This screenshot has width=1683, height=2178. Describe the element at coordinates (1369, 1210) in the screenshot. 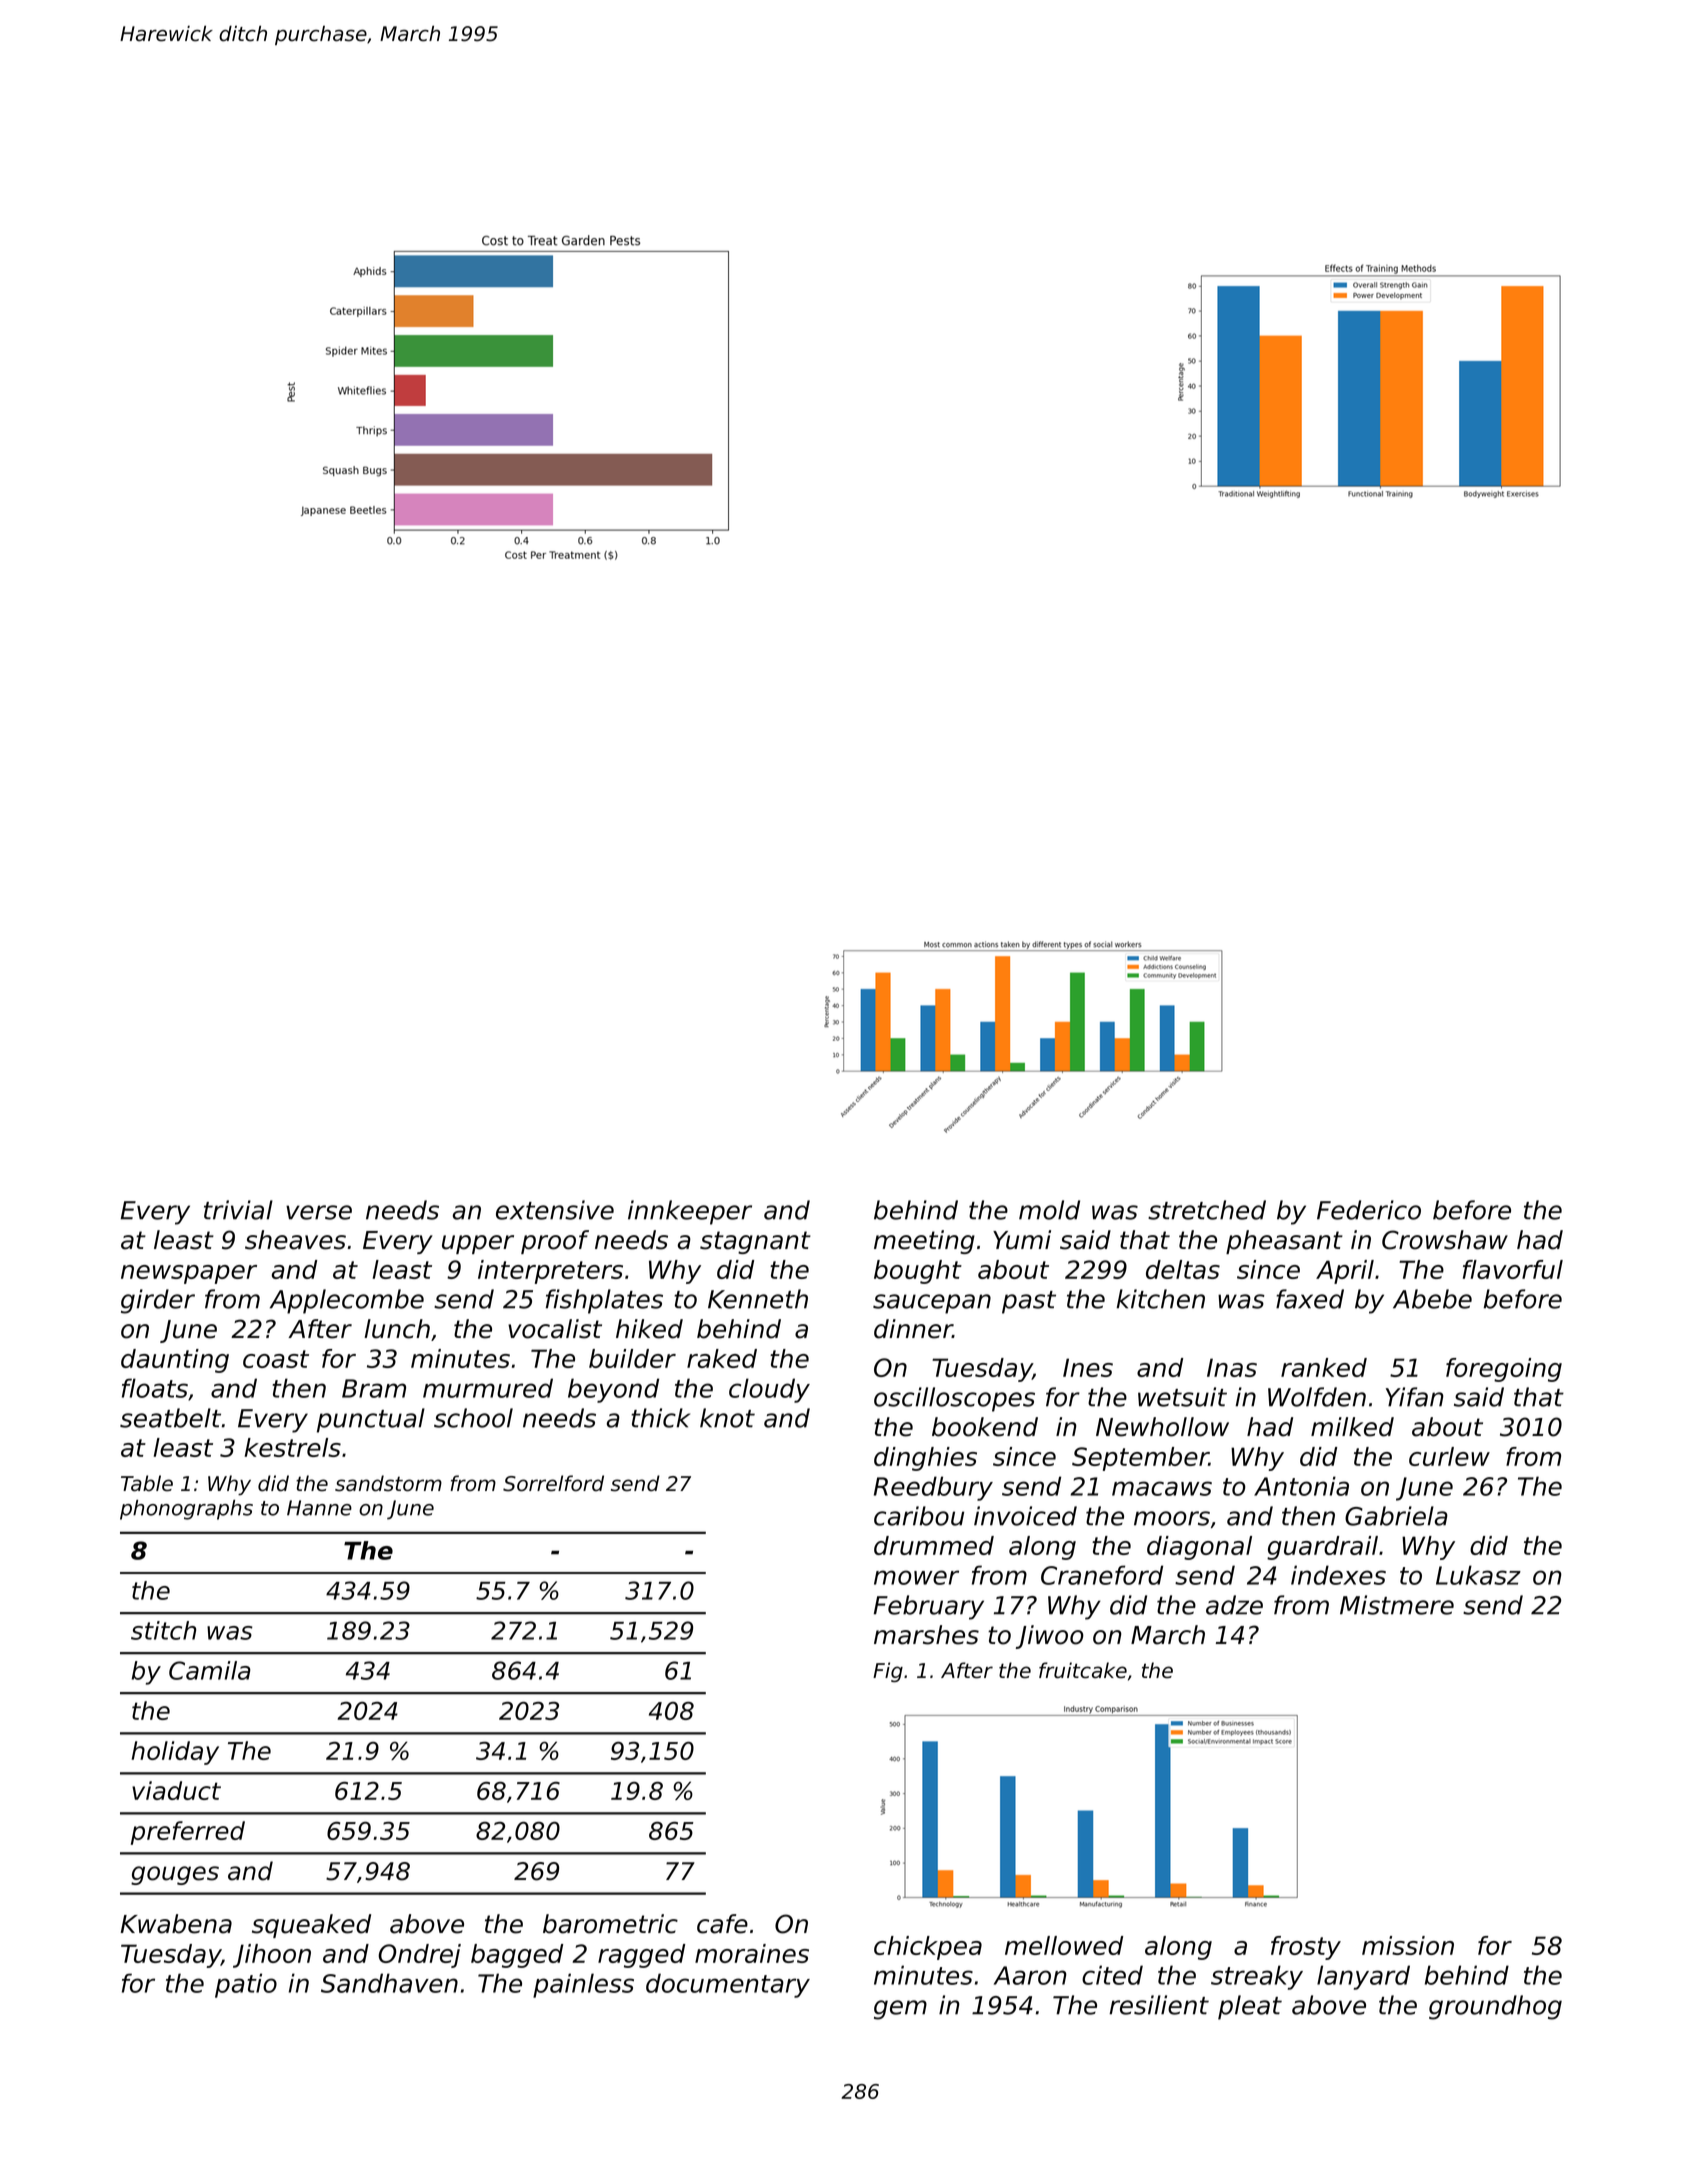

I see `Federico` at that location.
